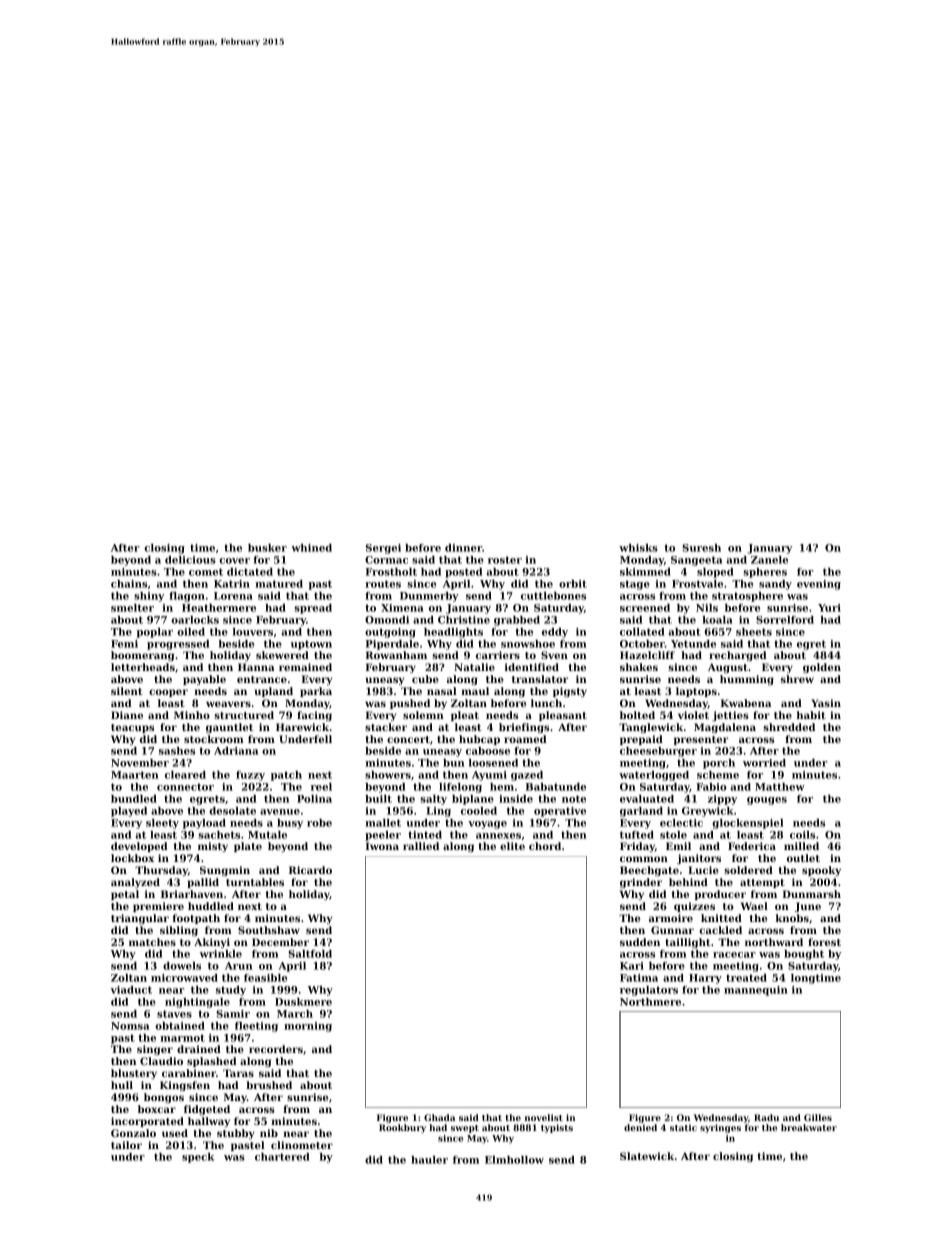 This page has width=952, height=1233. What do you see at coordinates (190, 560) in the page?
I see `delicious` at bounding box center [190, 560].
